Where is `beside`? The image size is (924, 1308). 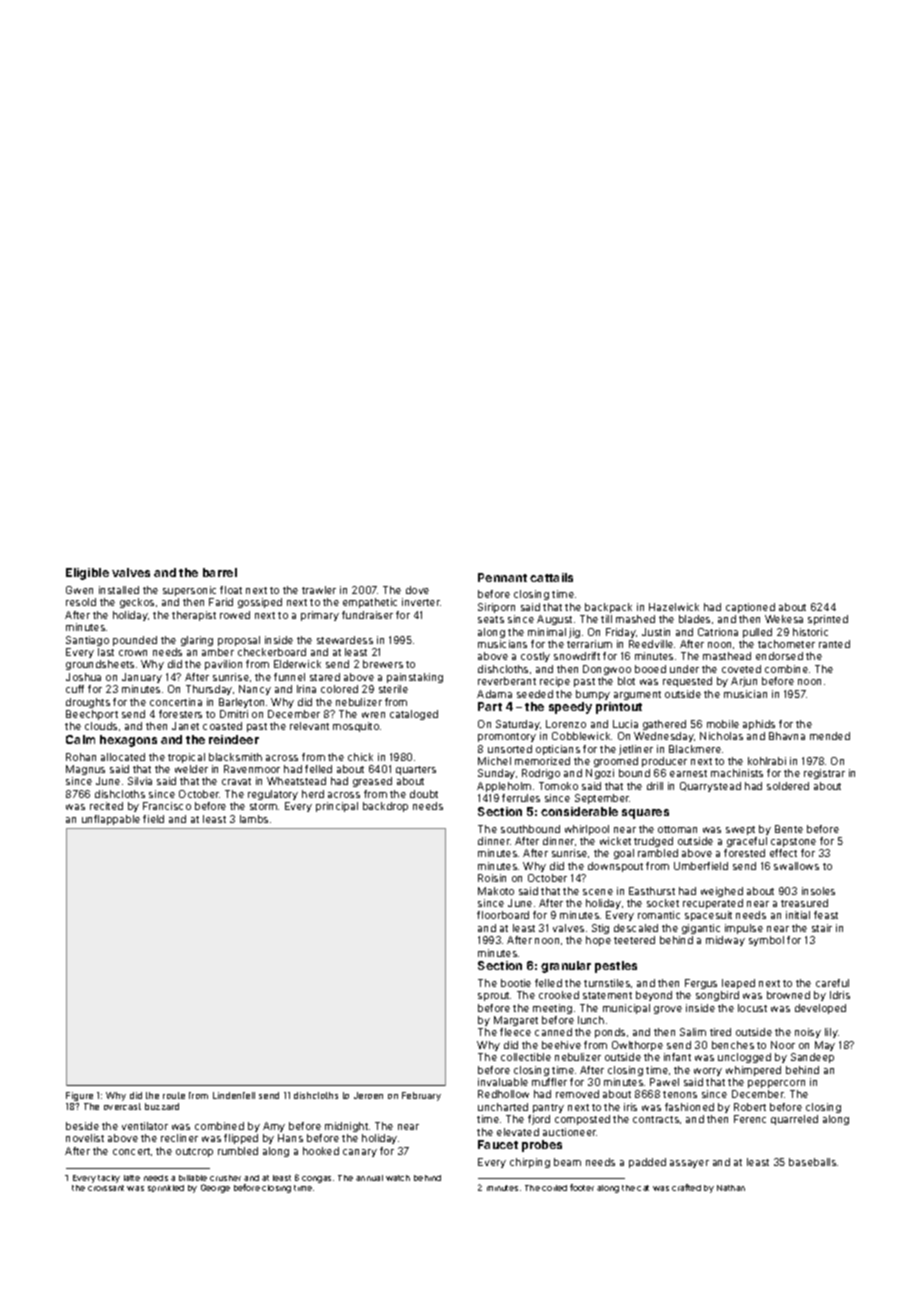 beside is located at coordinates (82, 1126).
